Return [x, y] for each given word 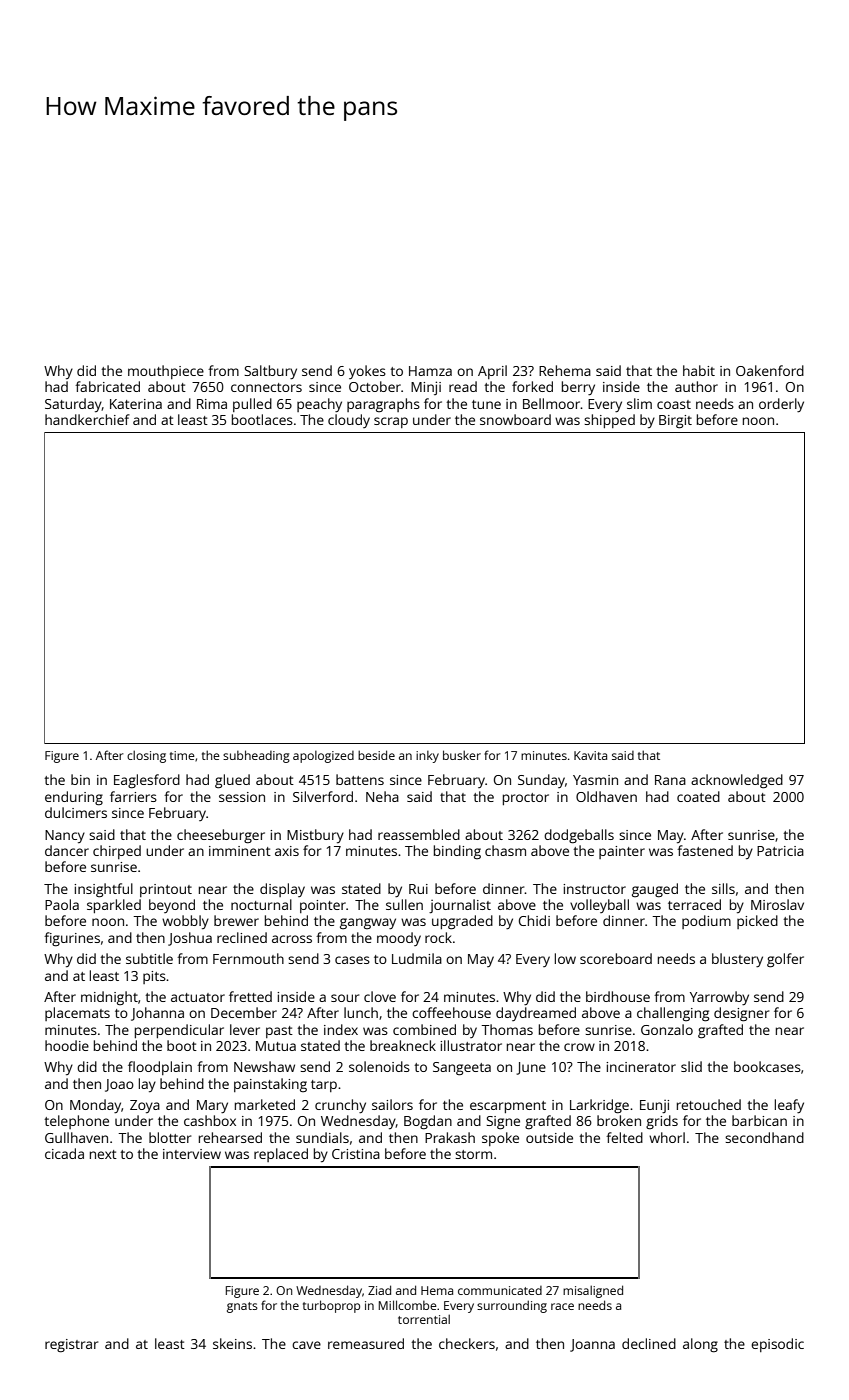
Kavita [590, 755]
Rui [418, 889]
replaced [281, 1155]
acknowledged [737, 781]
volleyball [599, 906]
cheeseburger [221, 836]
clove [380, 996]
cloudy [349, 421]
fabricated [107, 386]
